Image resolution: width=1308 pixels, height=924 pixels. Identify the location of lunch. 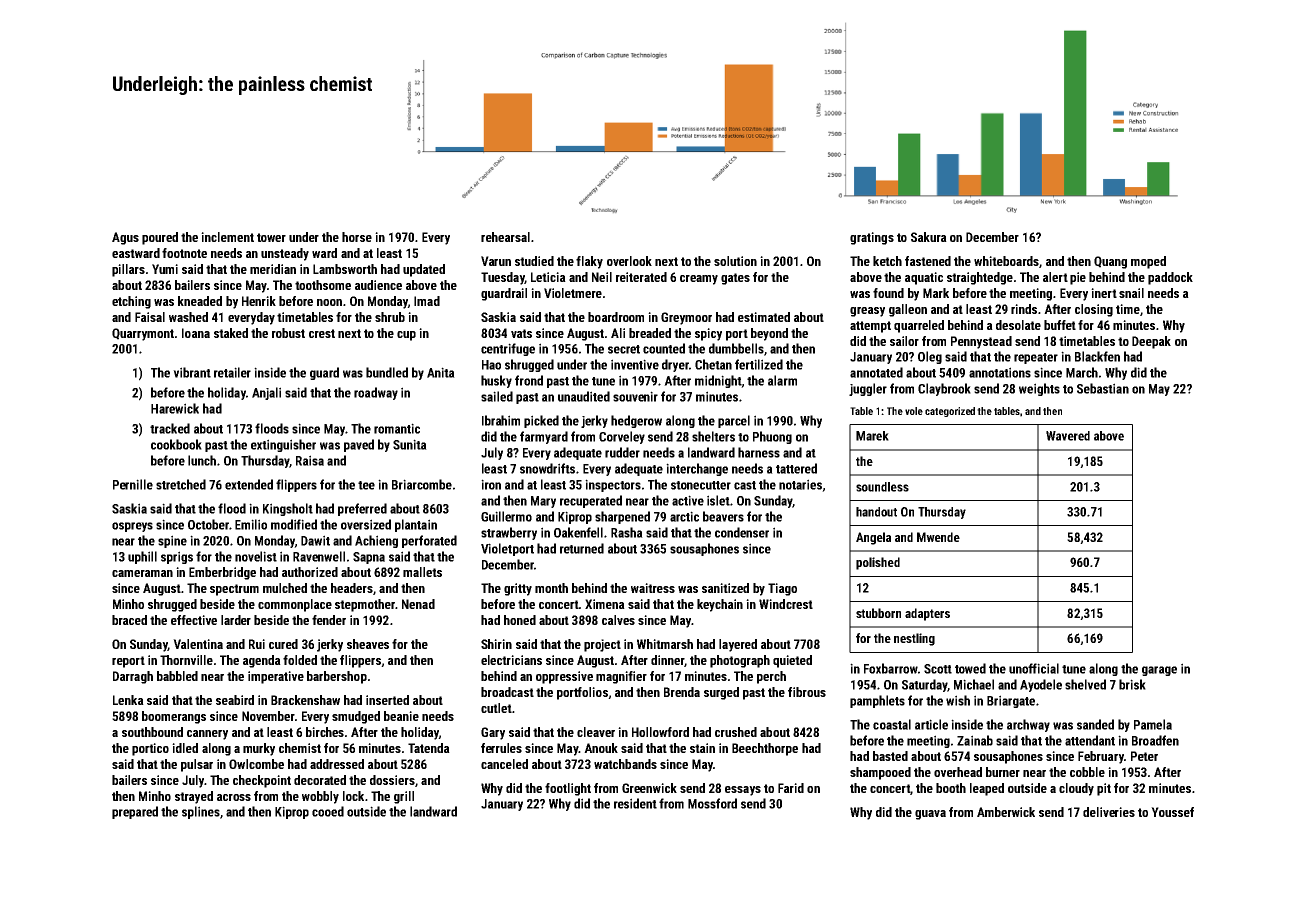
(202, 460).
